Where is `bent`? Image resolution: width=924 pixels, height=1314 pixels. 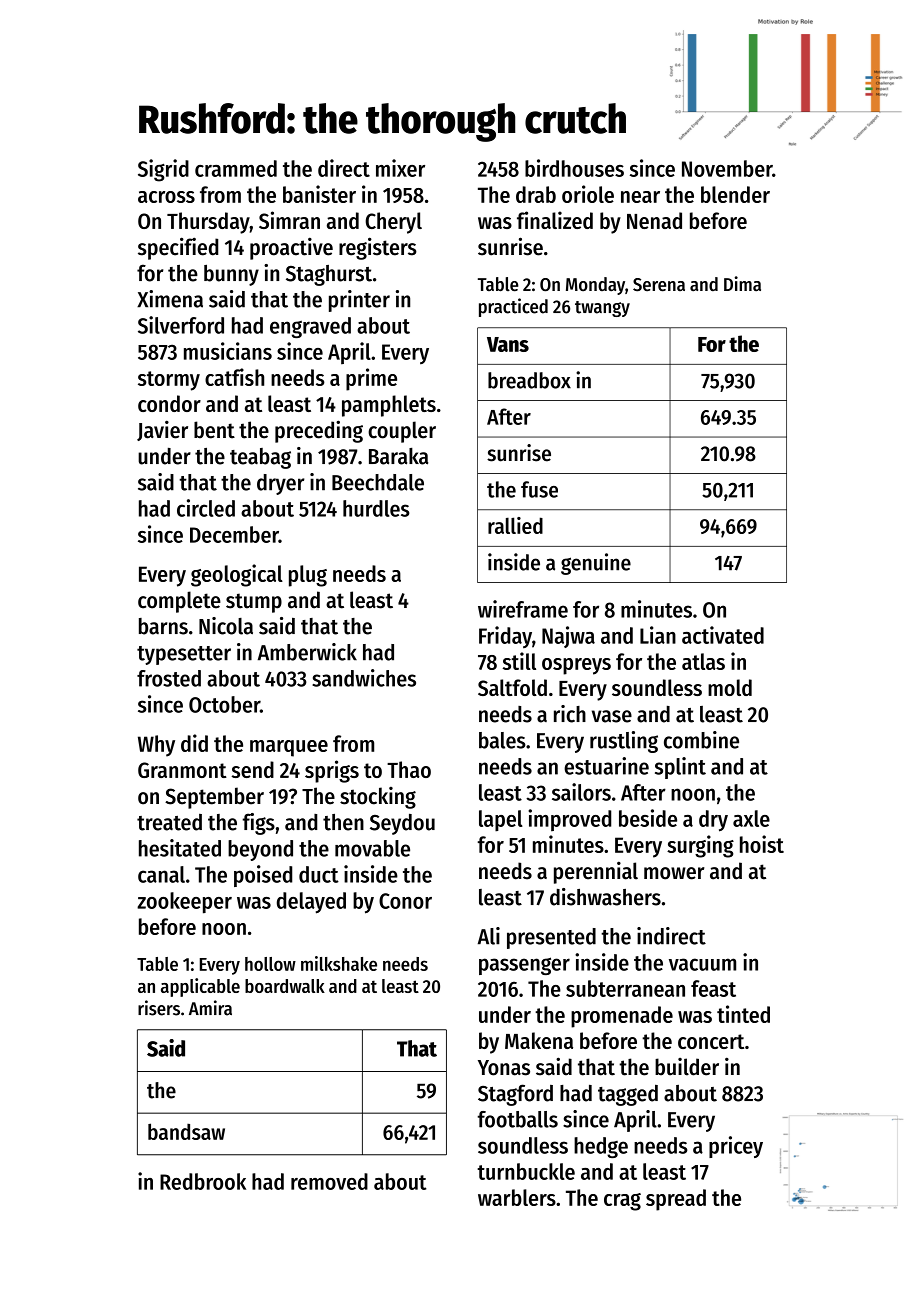
bent is located at coordinates (214, 430).
